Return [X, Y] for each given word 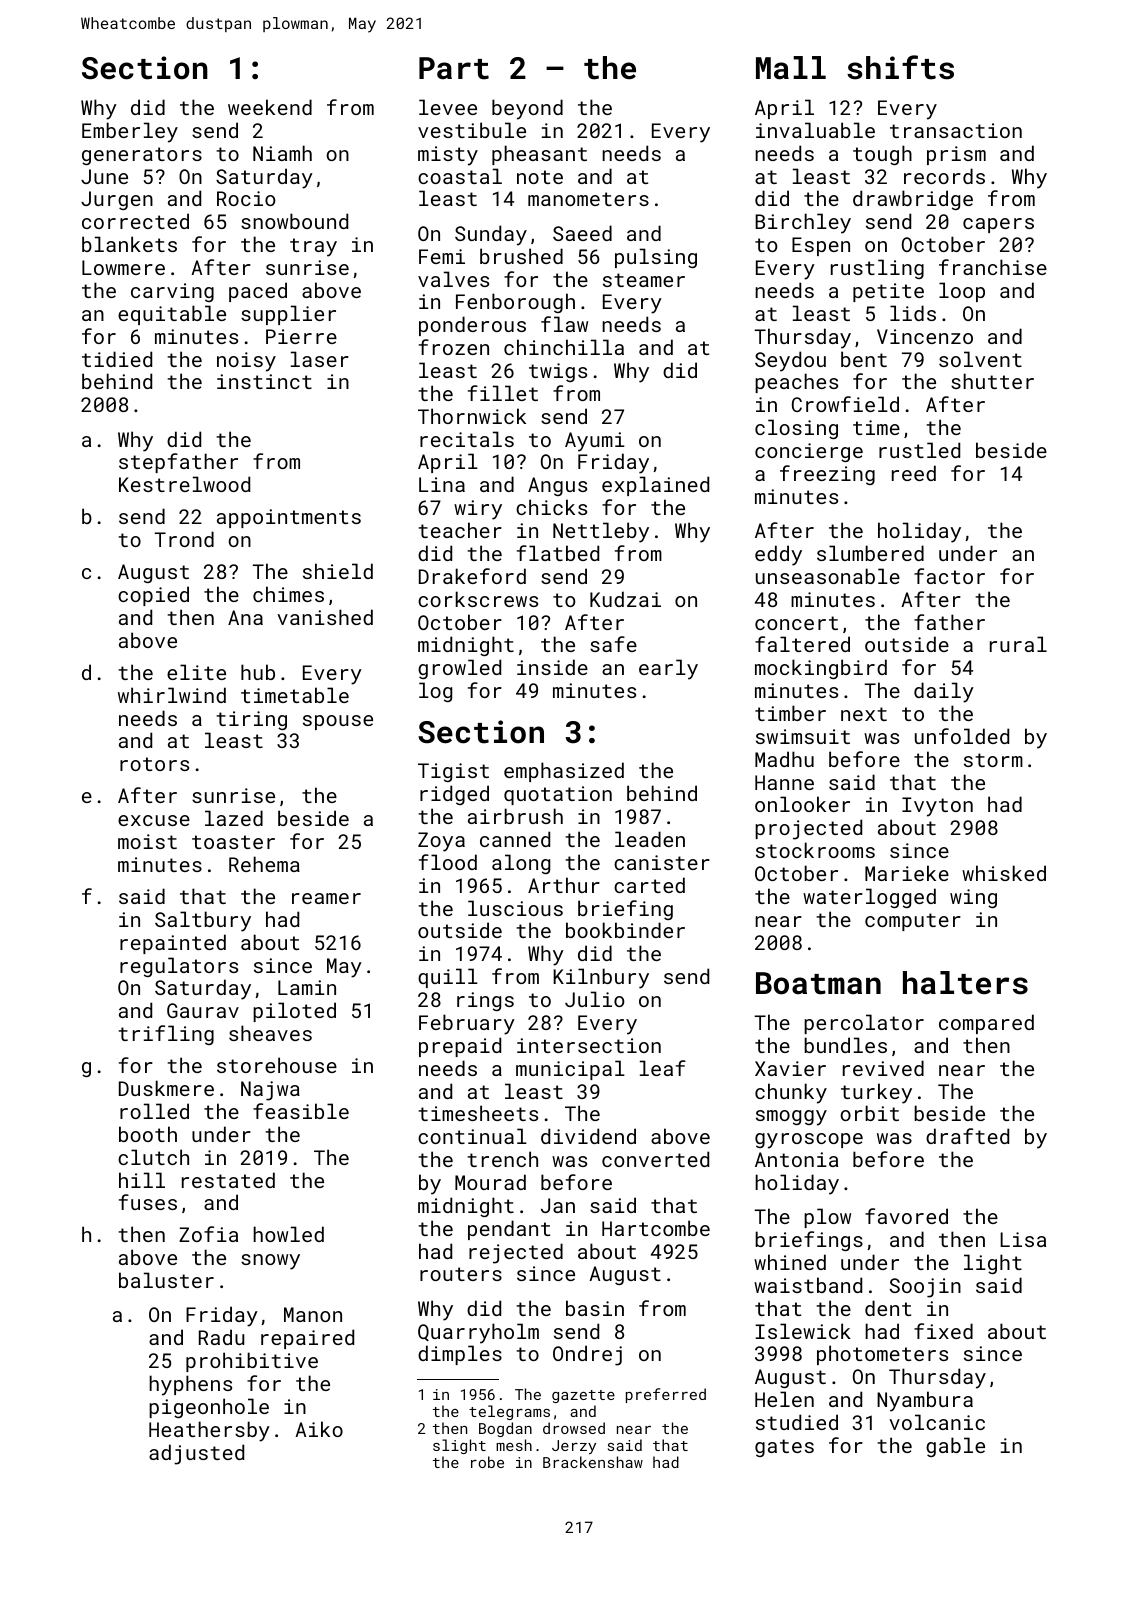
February [467, 1024]
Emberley [130, 132]
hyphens [190, 1385]
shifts [900, 67]
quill [448, 978]
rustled [919, 450]
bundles [845, 1045]
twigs [558, 372]
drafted [967, 1136]
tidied [117, 359]
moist [147, 841]
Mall [791, 68]
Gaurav [203, 1010]
